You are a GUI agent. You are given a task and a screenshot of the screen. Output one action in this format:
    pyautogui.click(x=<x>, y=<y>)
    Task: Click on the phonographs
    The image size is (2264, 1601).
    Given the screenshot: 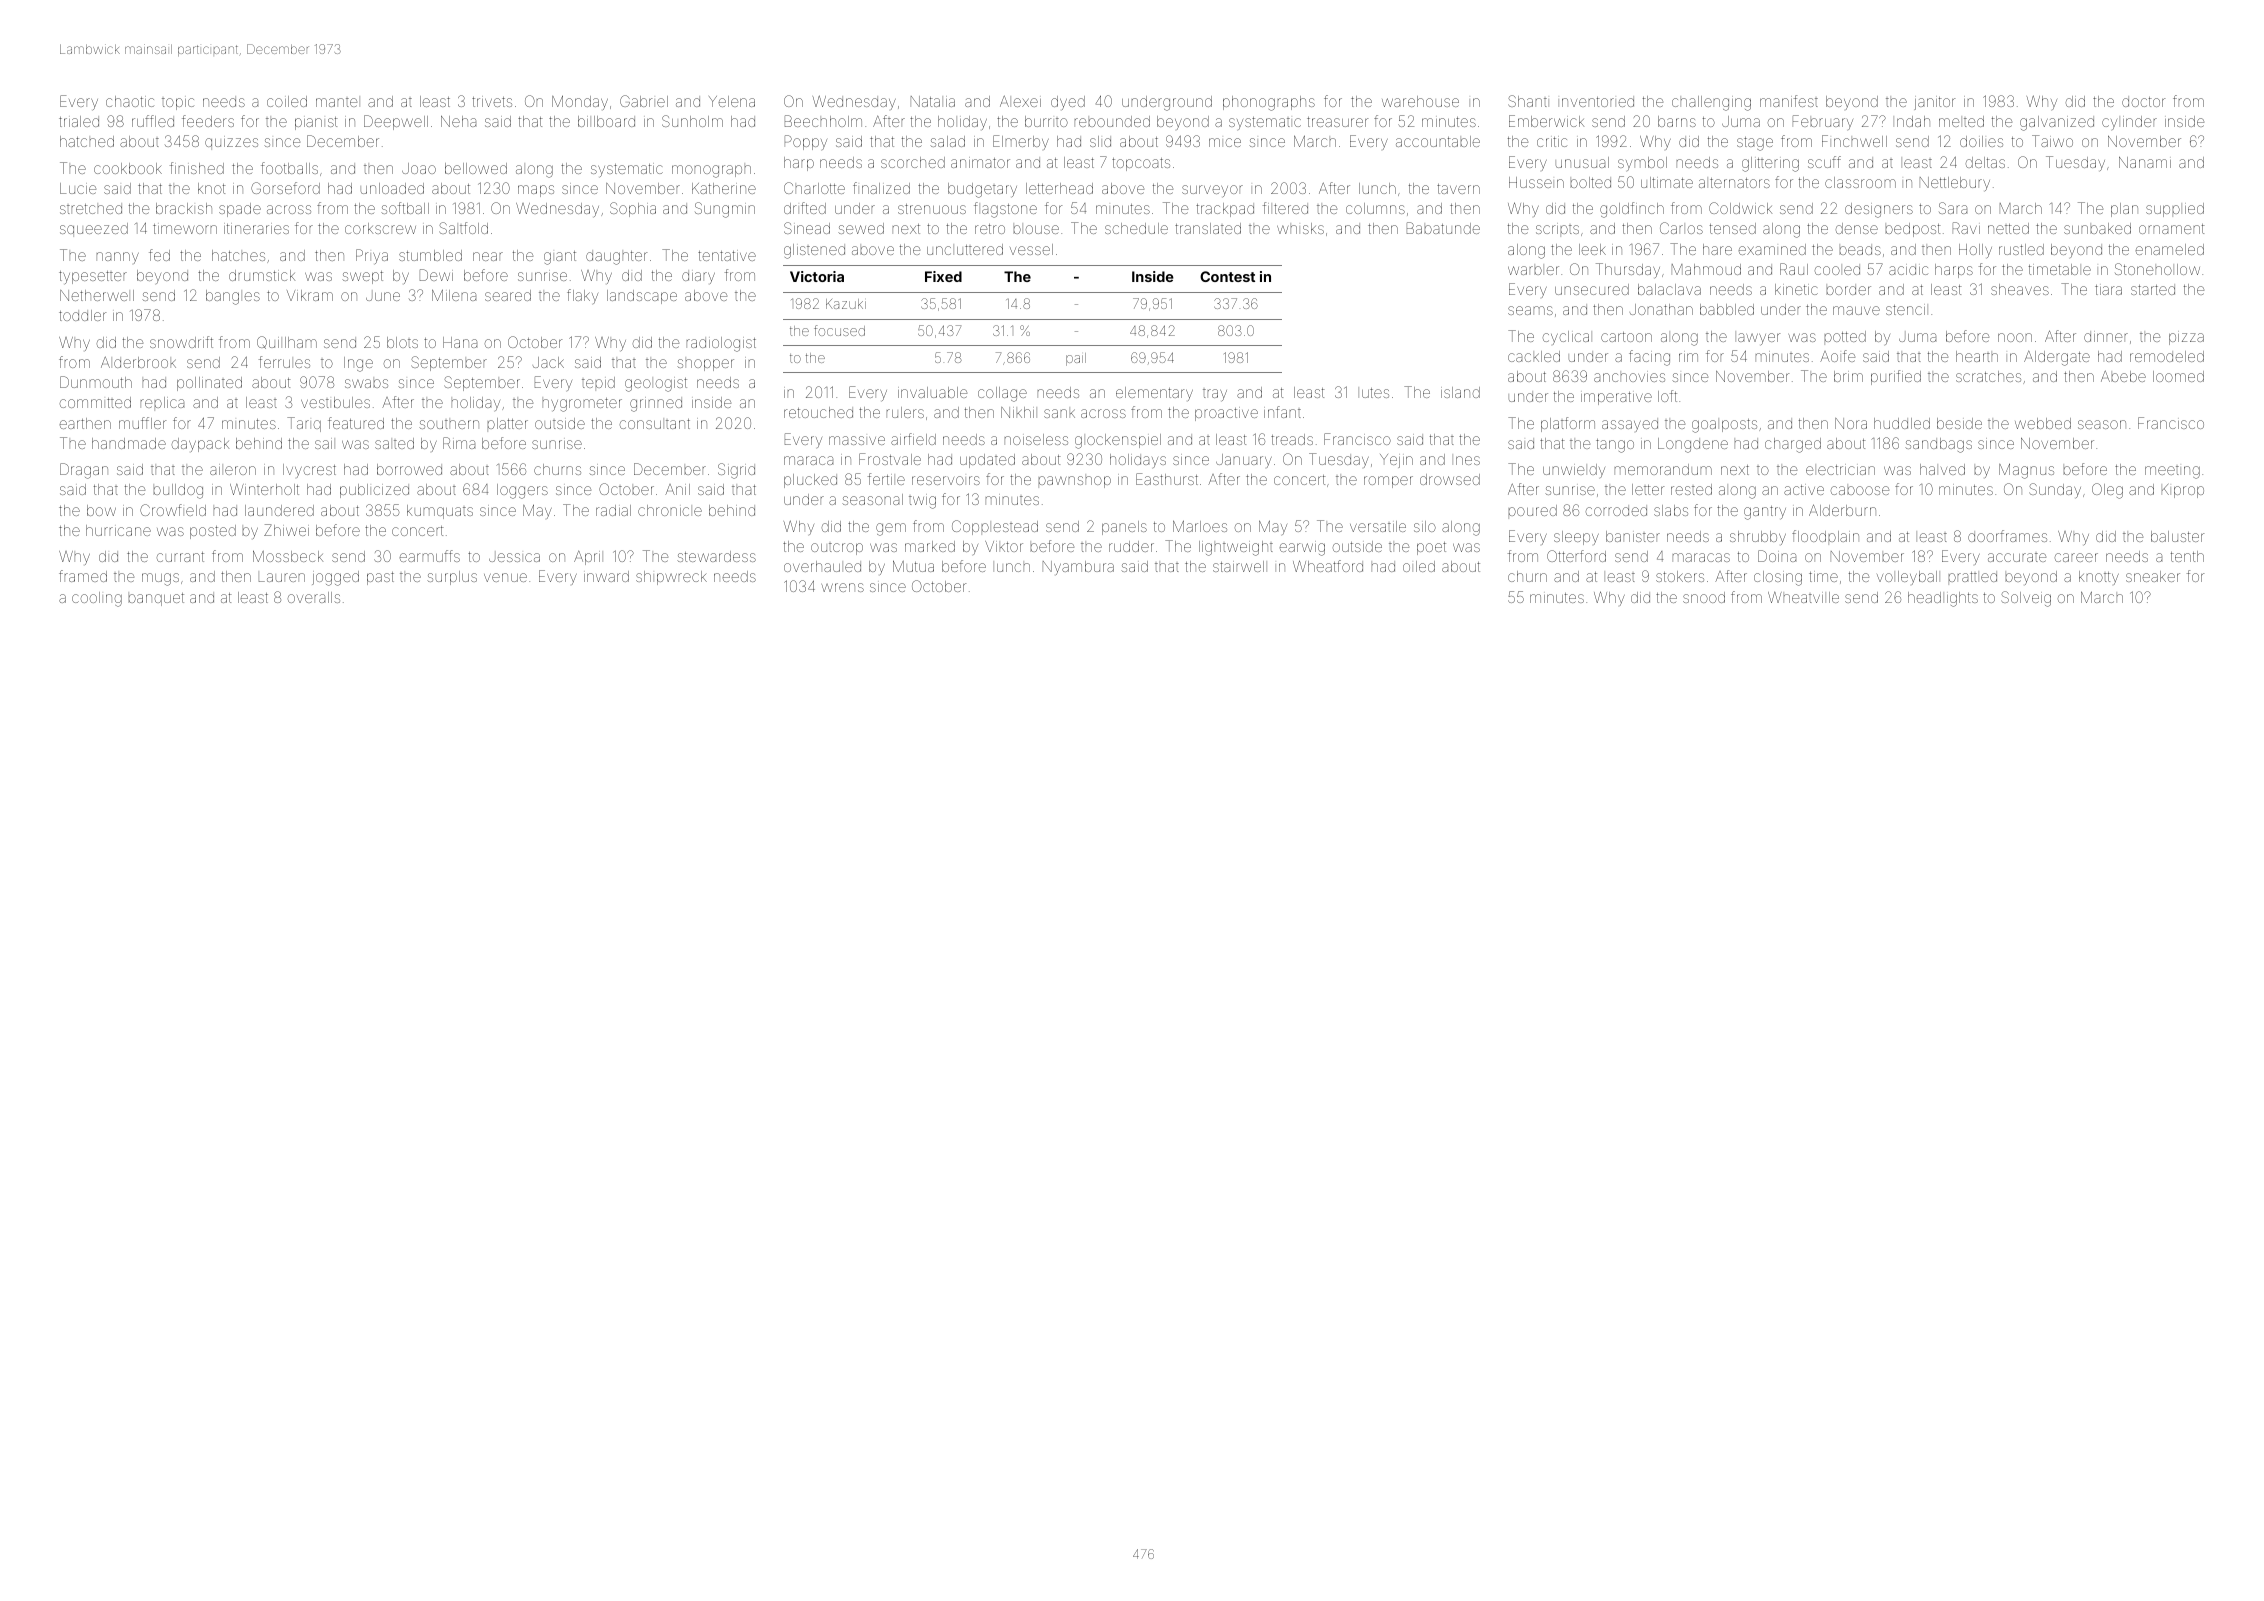 What is the action you would take?
    pyautogui.click(x=1269, y=103)
